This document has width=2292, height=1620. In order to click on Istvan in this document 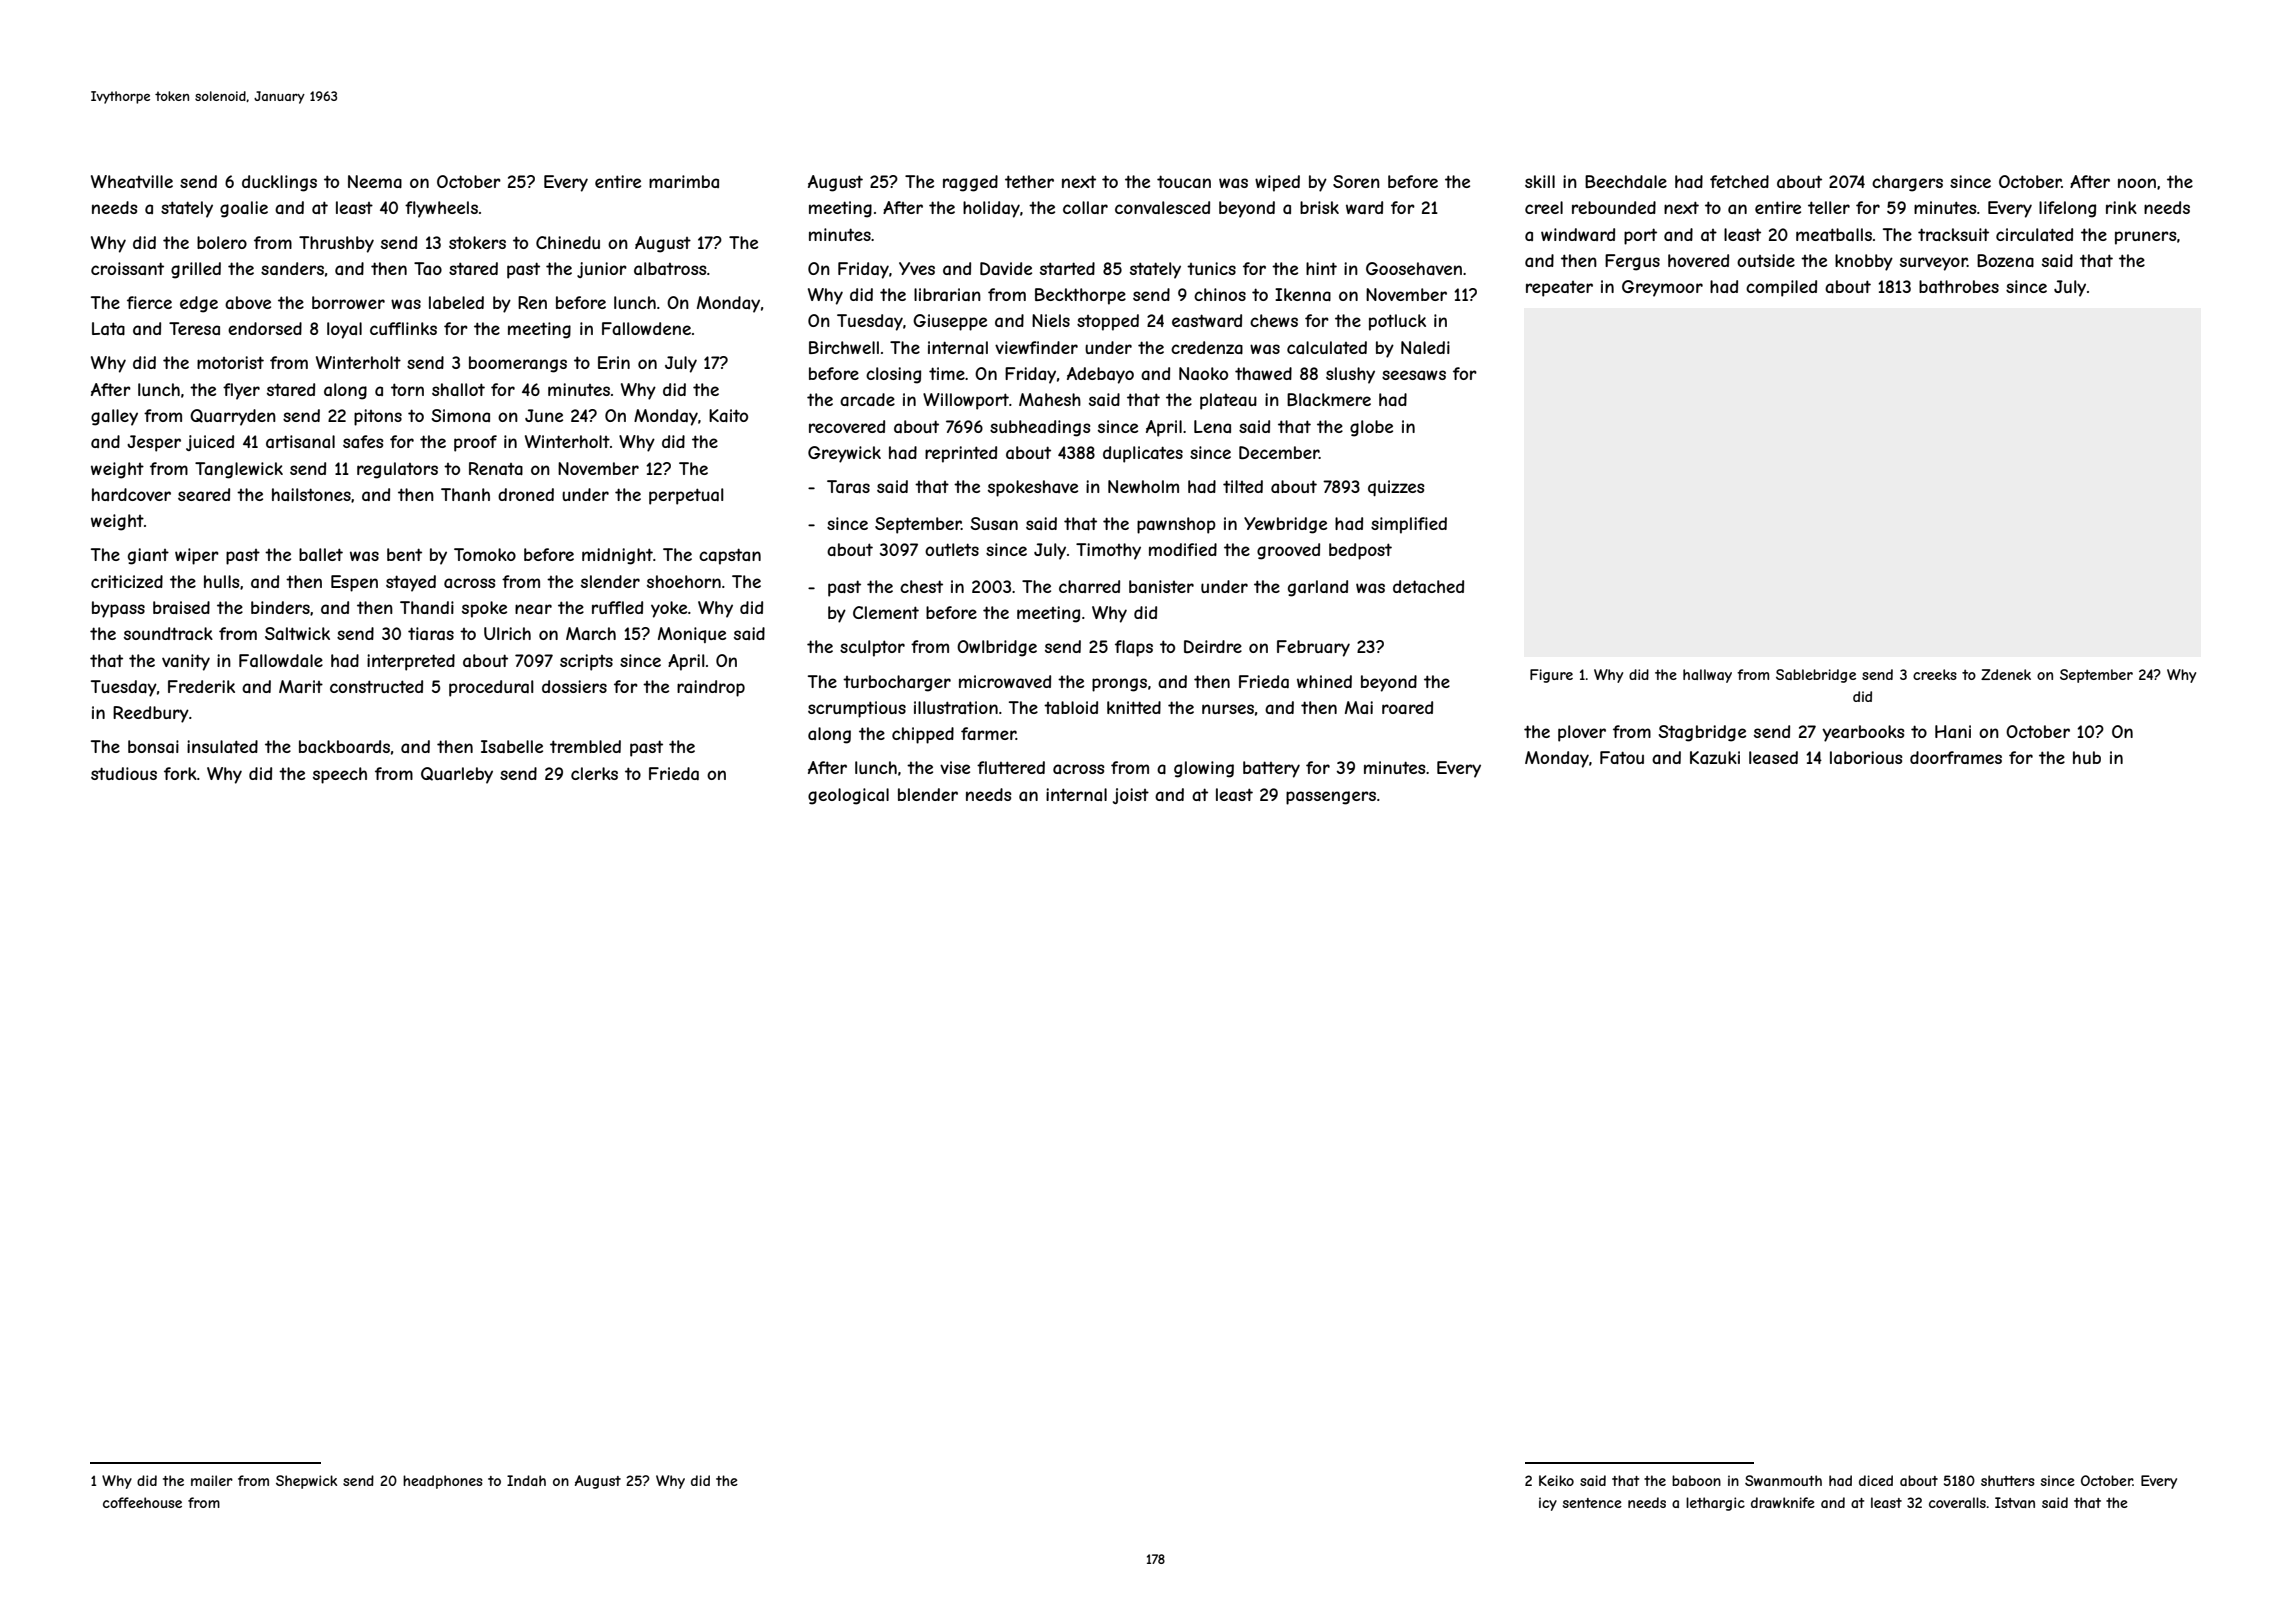, I will do `click(2015, 1502)`.
